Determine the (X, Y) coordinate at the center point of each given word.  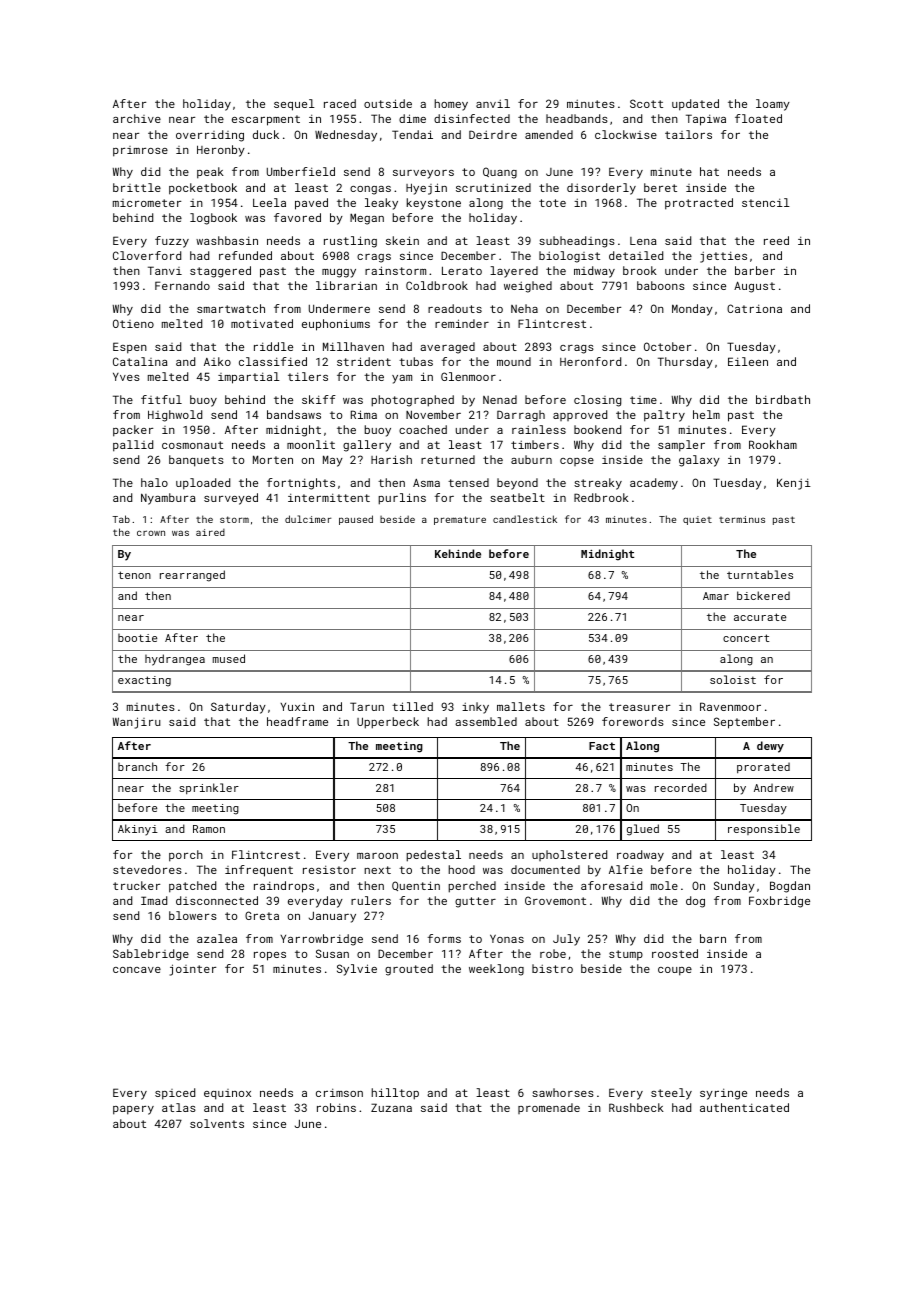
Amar (716, 596)
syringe (723, 1094)
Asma (426, 483)
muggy (339, 273)
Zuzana (391, 1107)
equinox (227, 1094)
